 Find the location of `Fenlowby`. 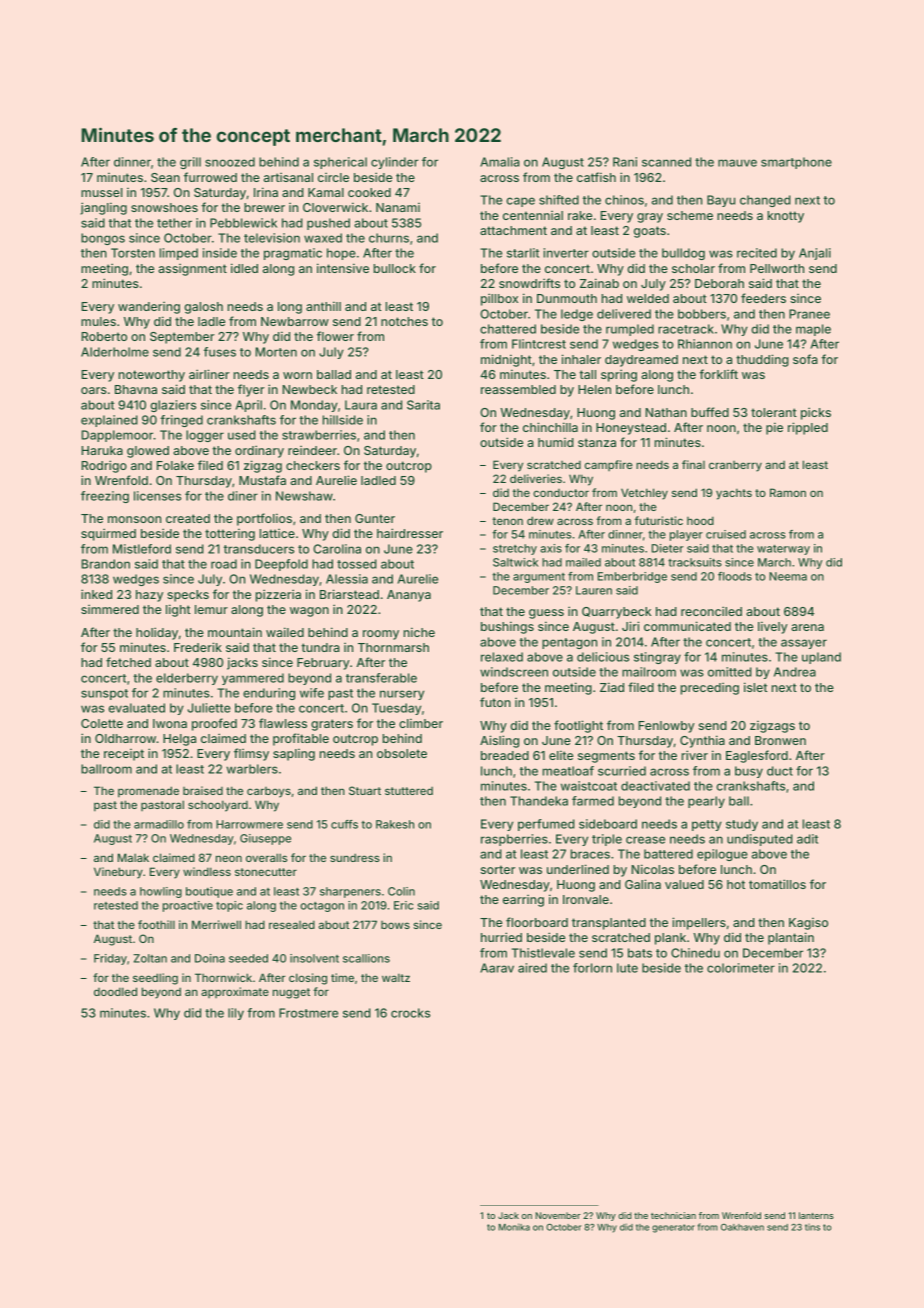

Fenlowby is located at coordinates (666, 727).
